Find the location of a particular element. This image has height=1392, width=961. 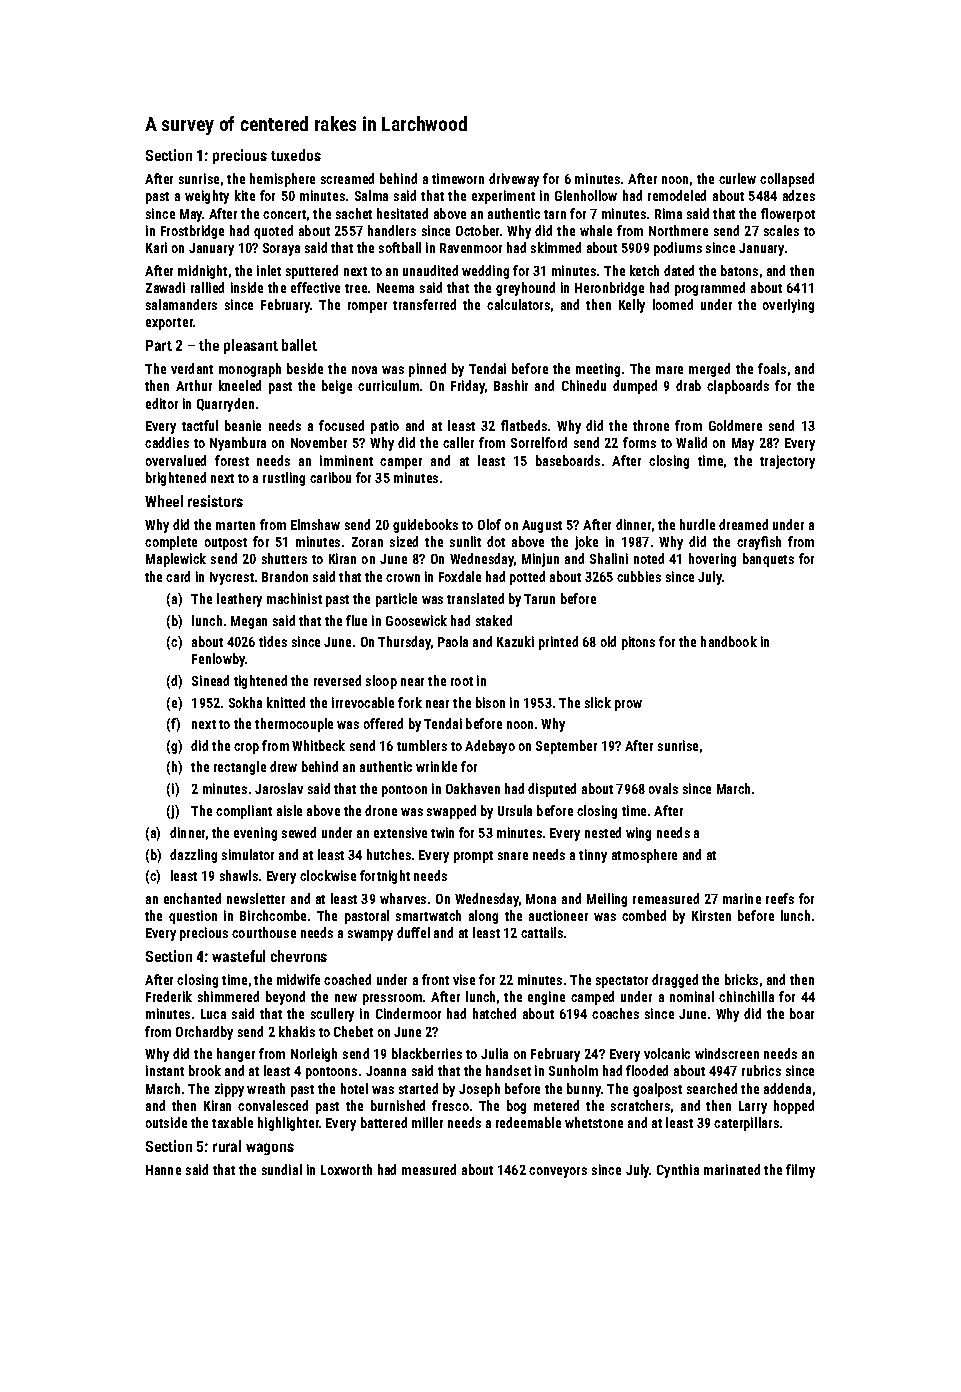

highlighter is located at coordinates (288, 1124).
